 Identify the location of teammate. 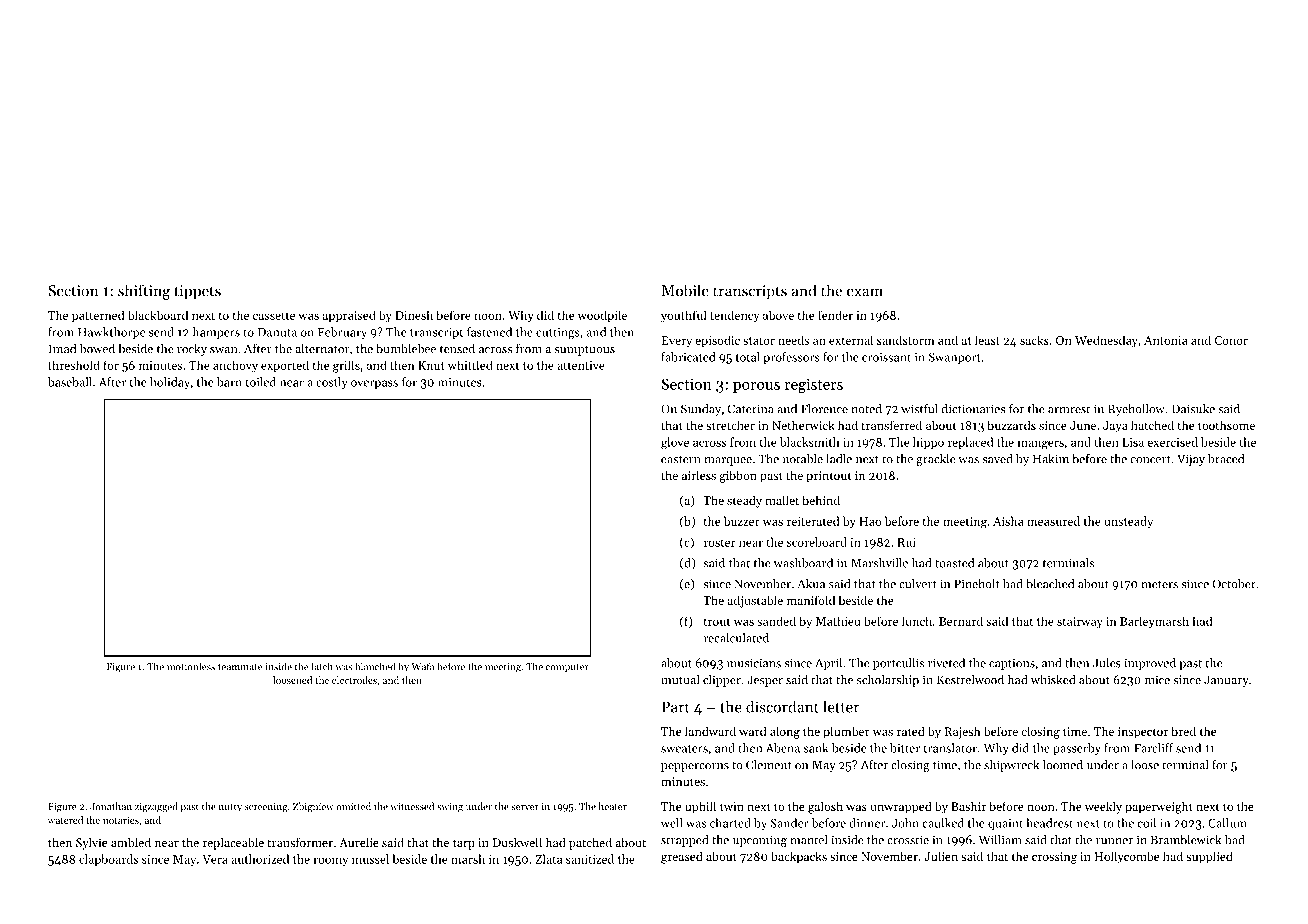
(240, 667).
